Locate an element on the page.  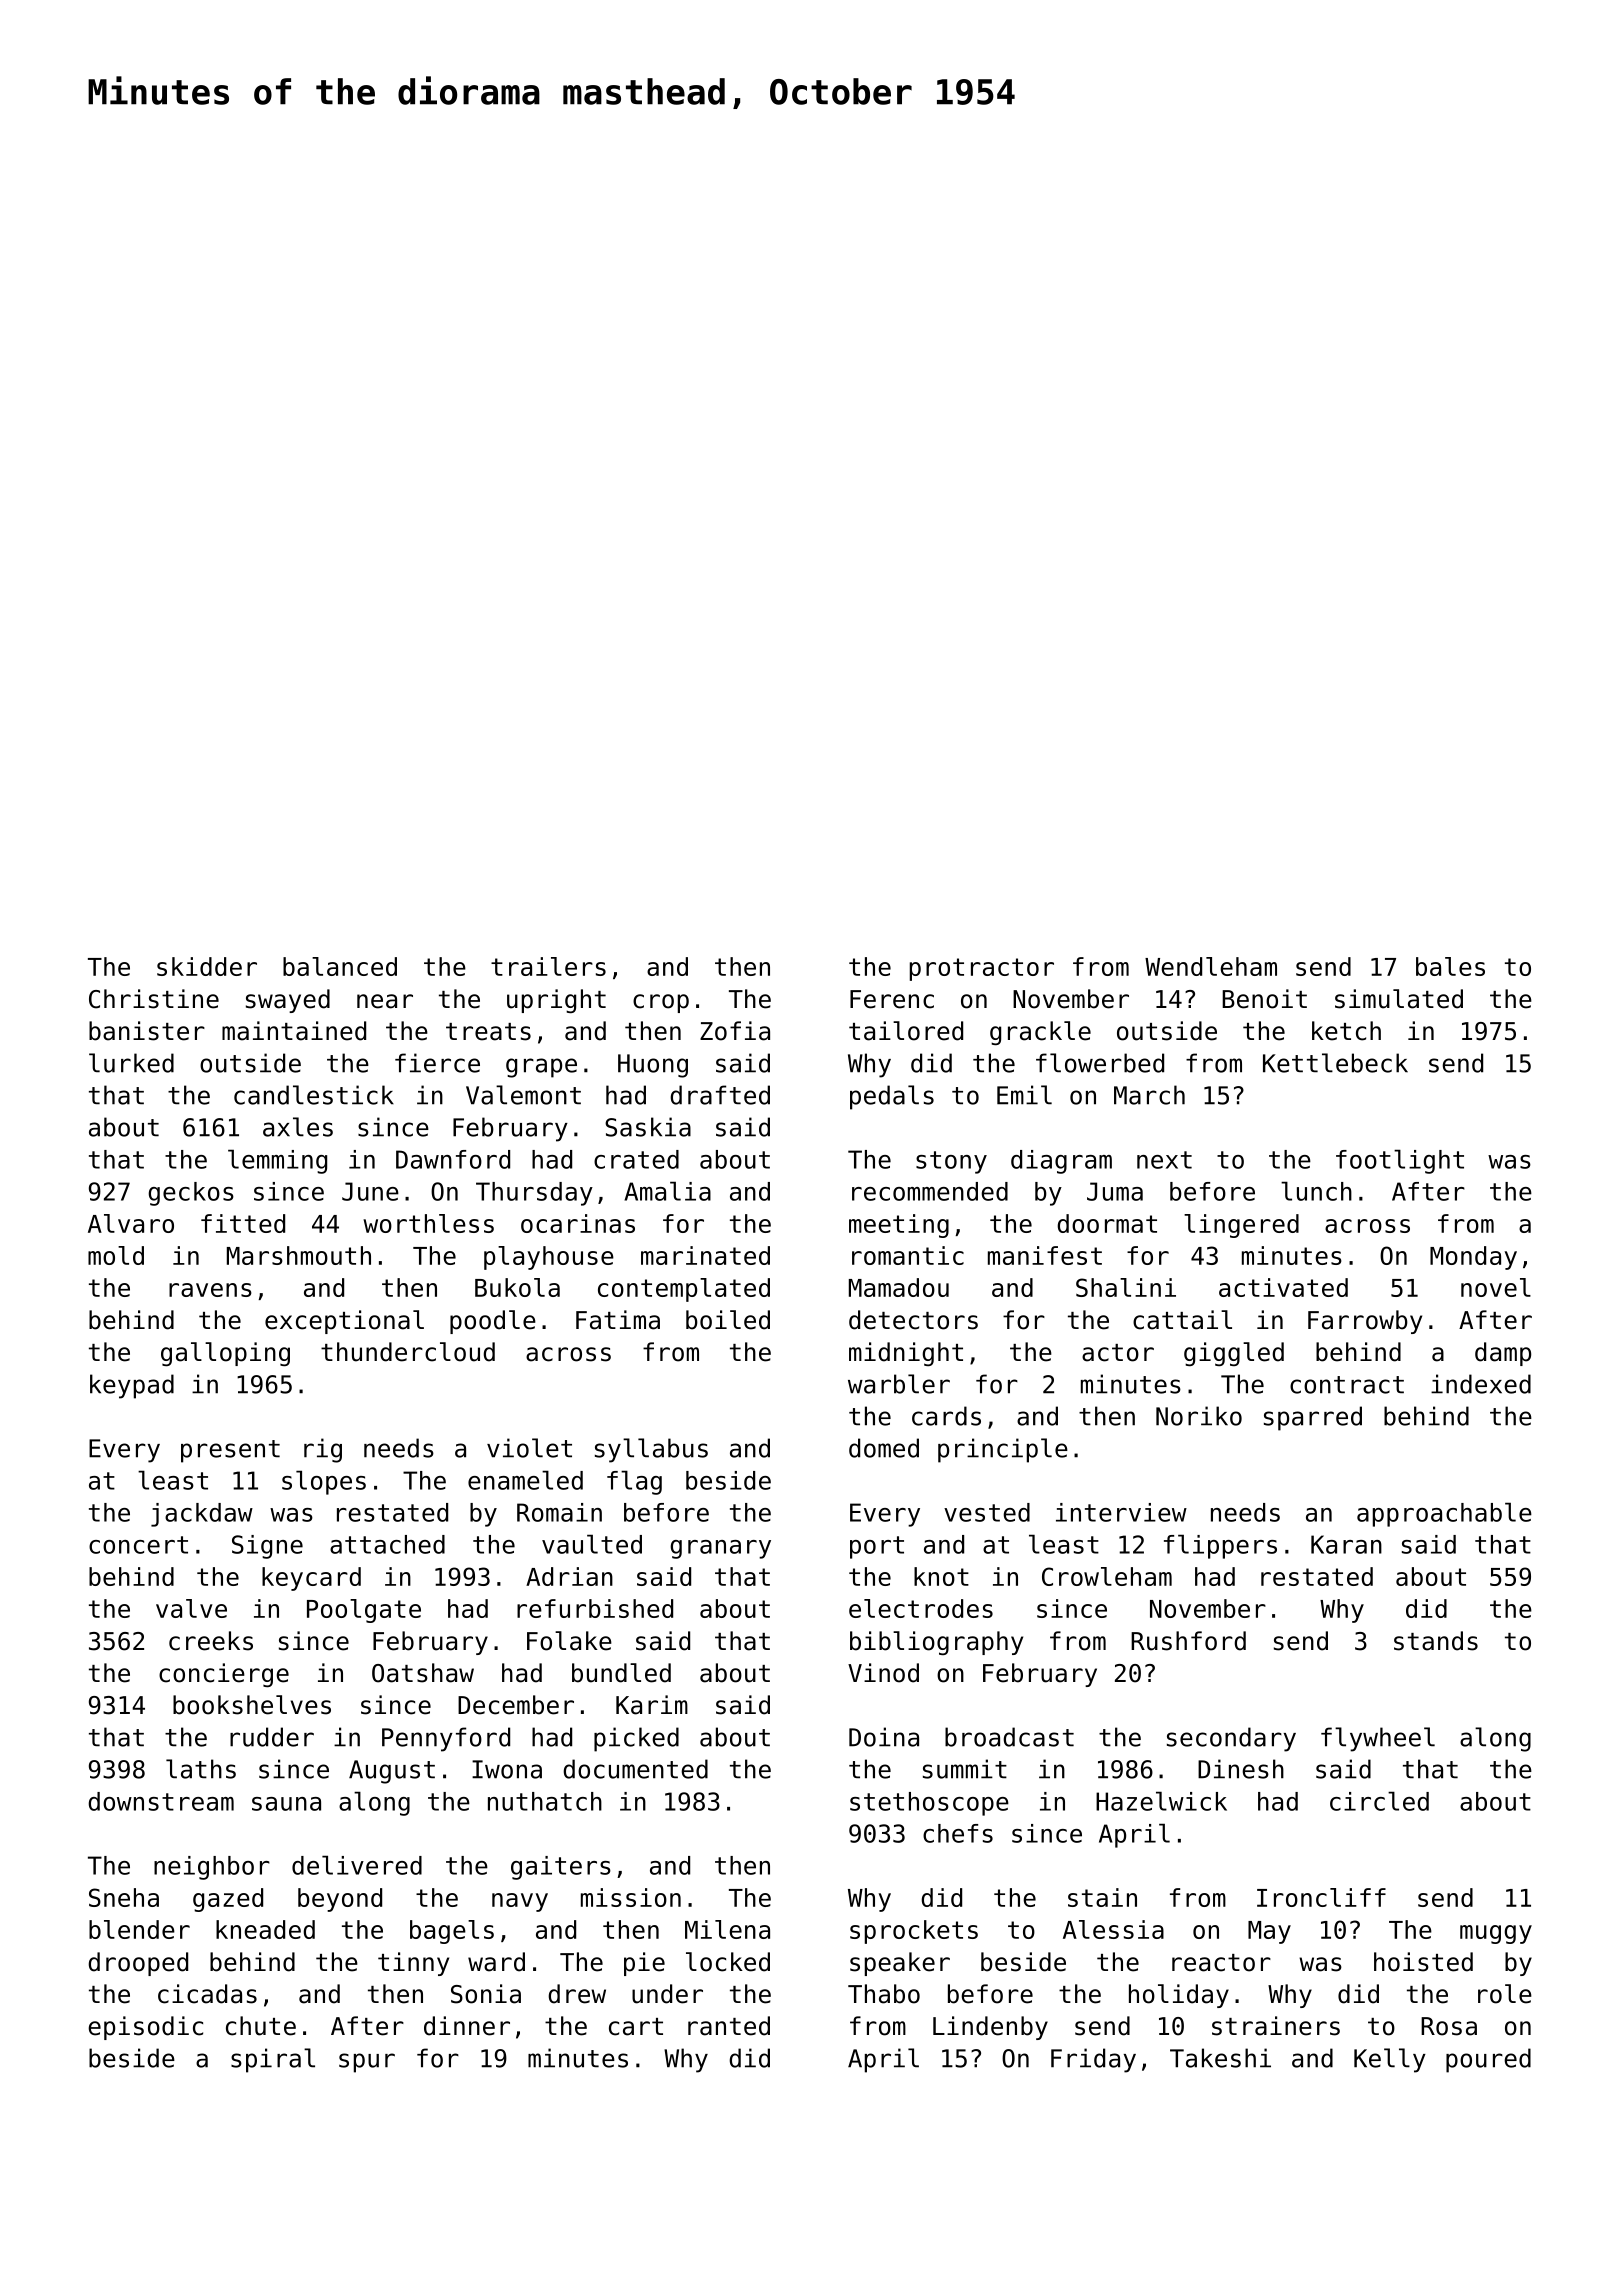
indexed is located at coordinates (1481, 1384).
